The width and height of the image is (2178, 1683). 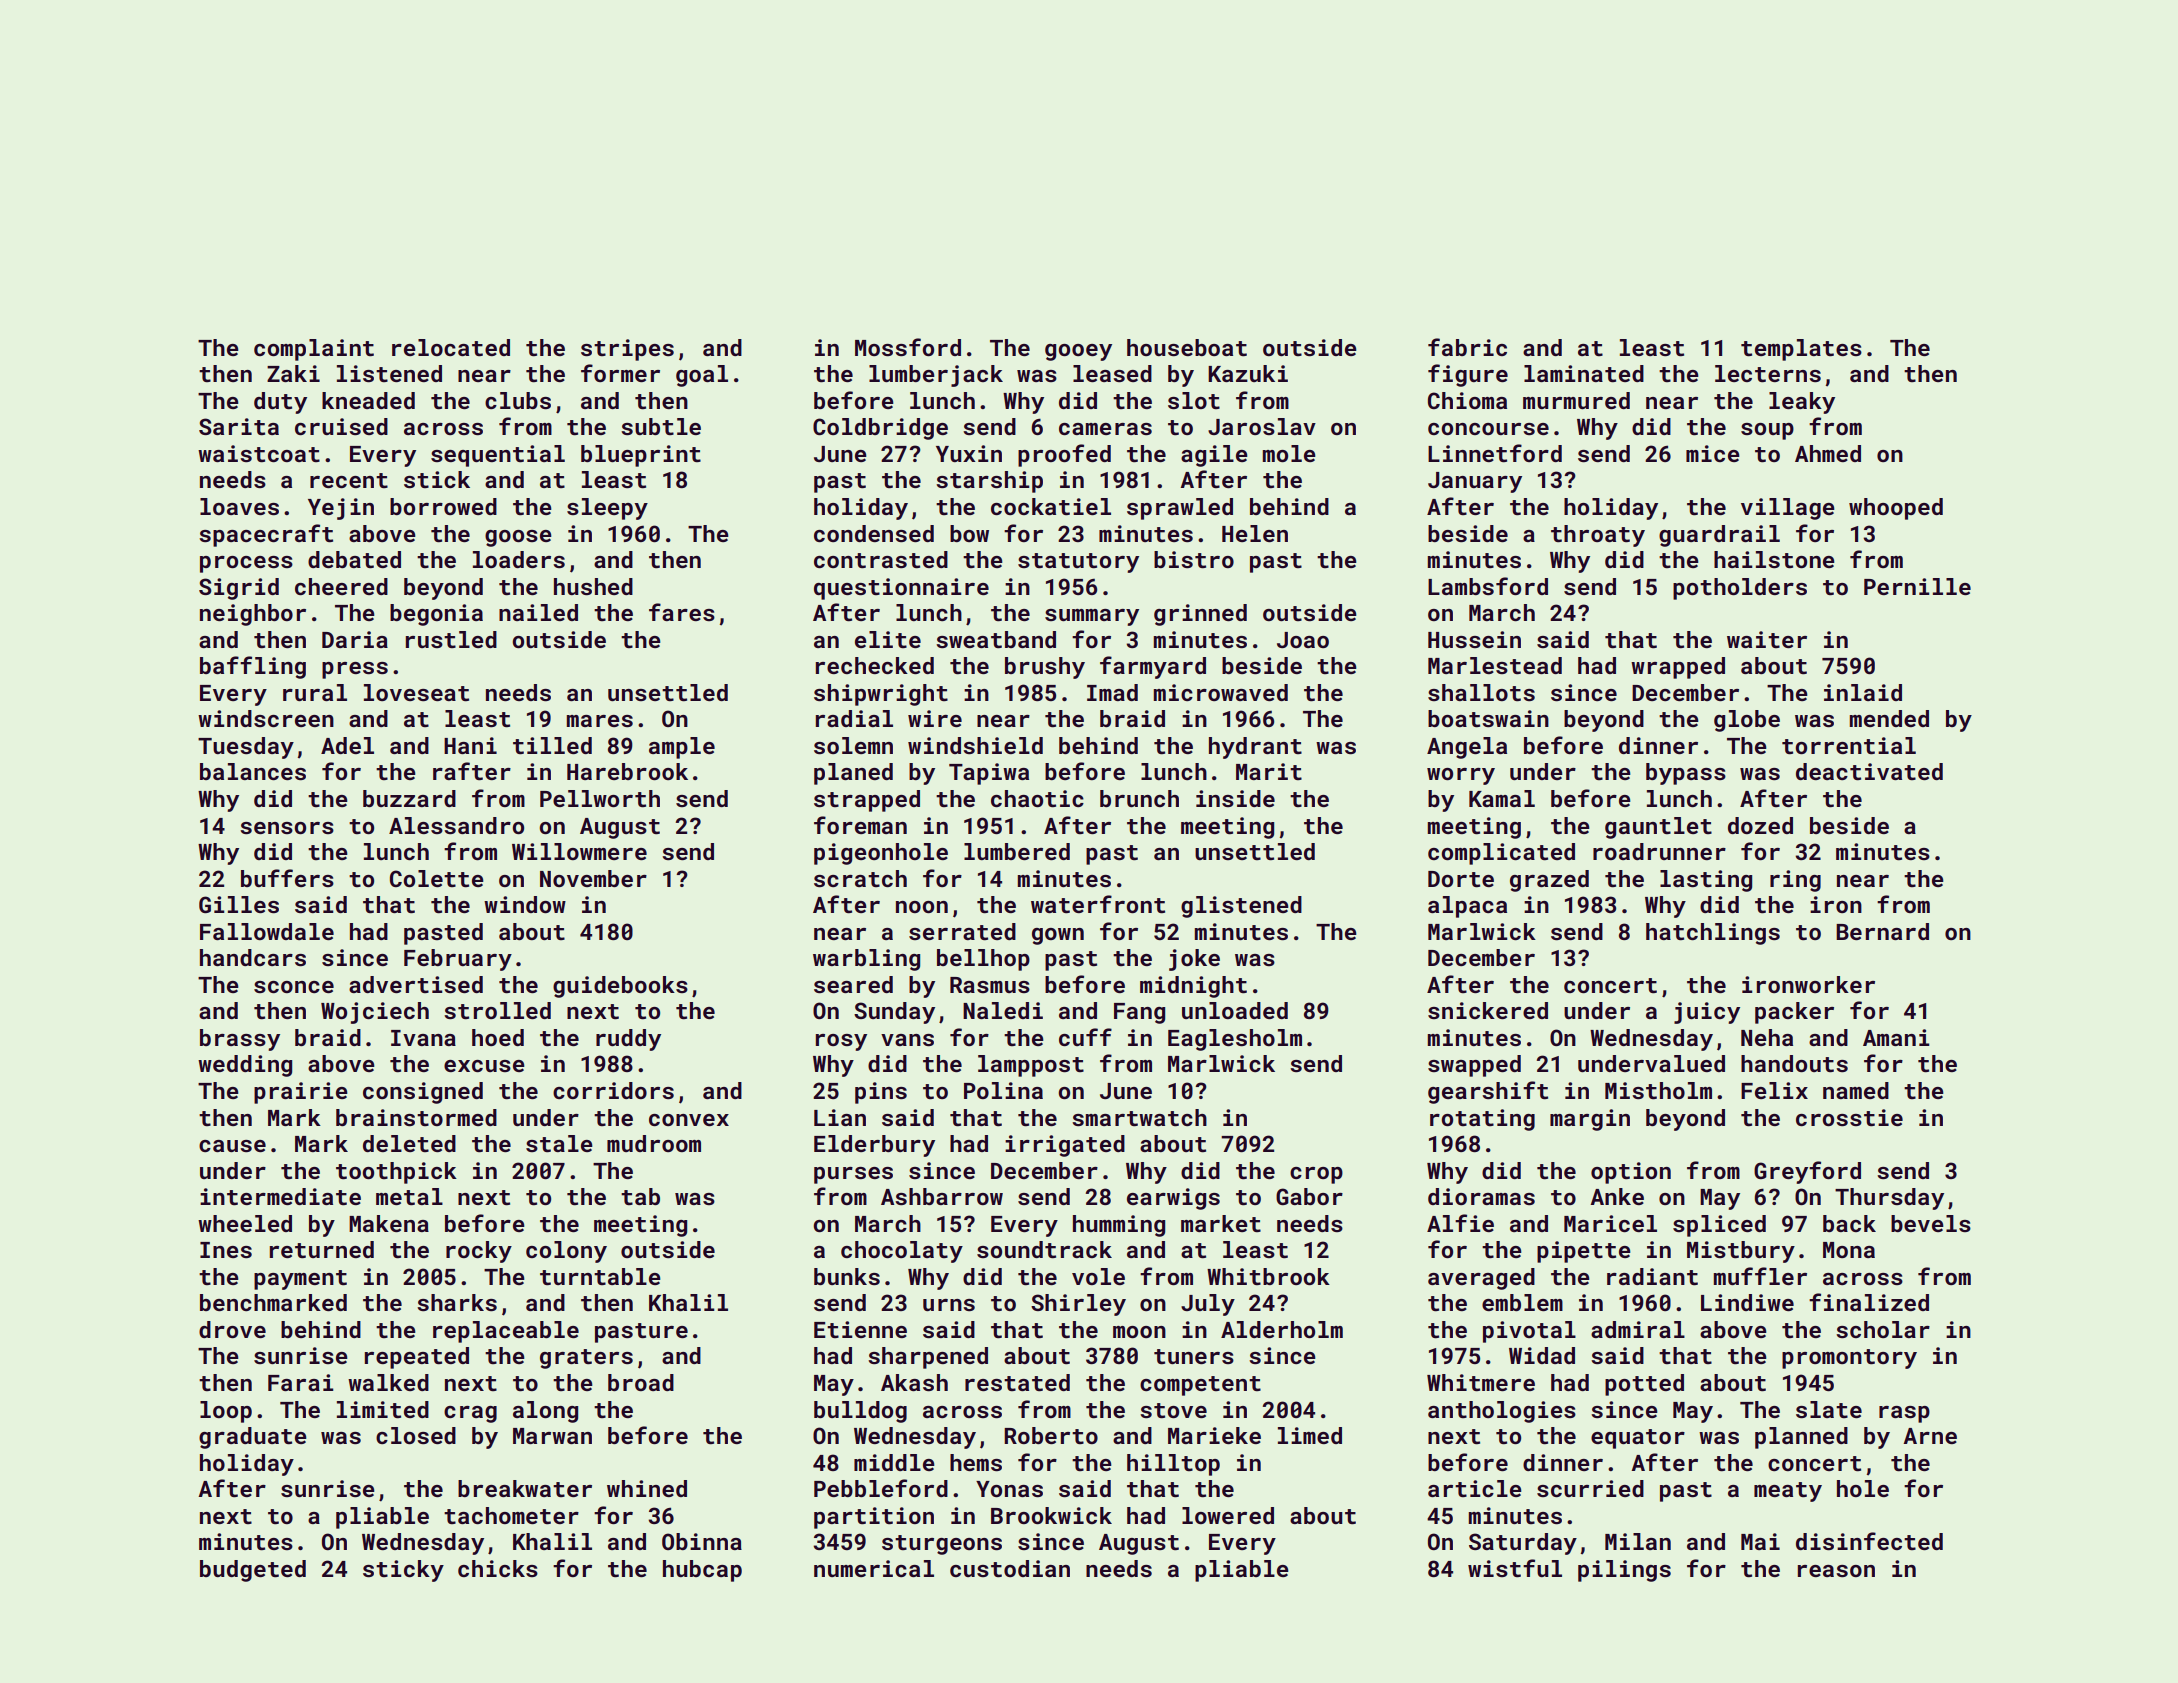 I want to click on lowered, so click(x=1228, y=1515).
